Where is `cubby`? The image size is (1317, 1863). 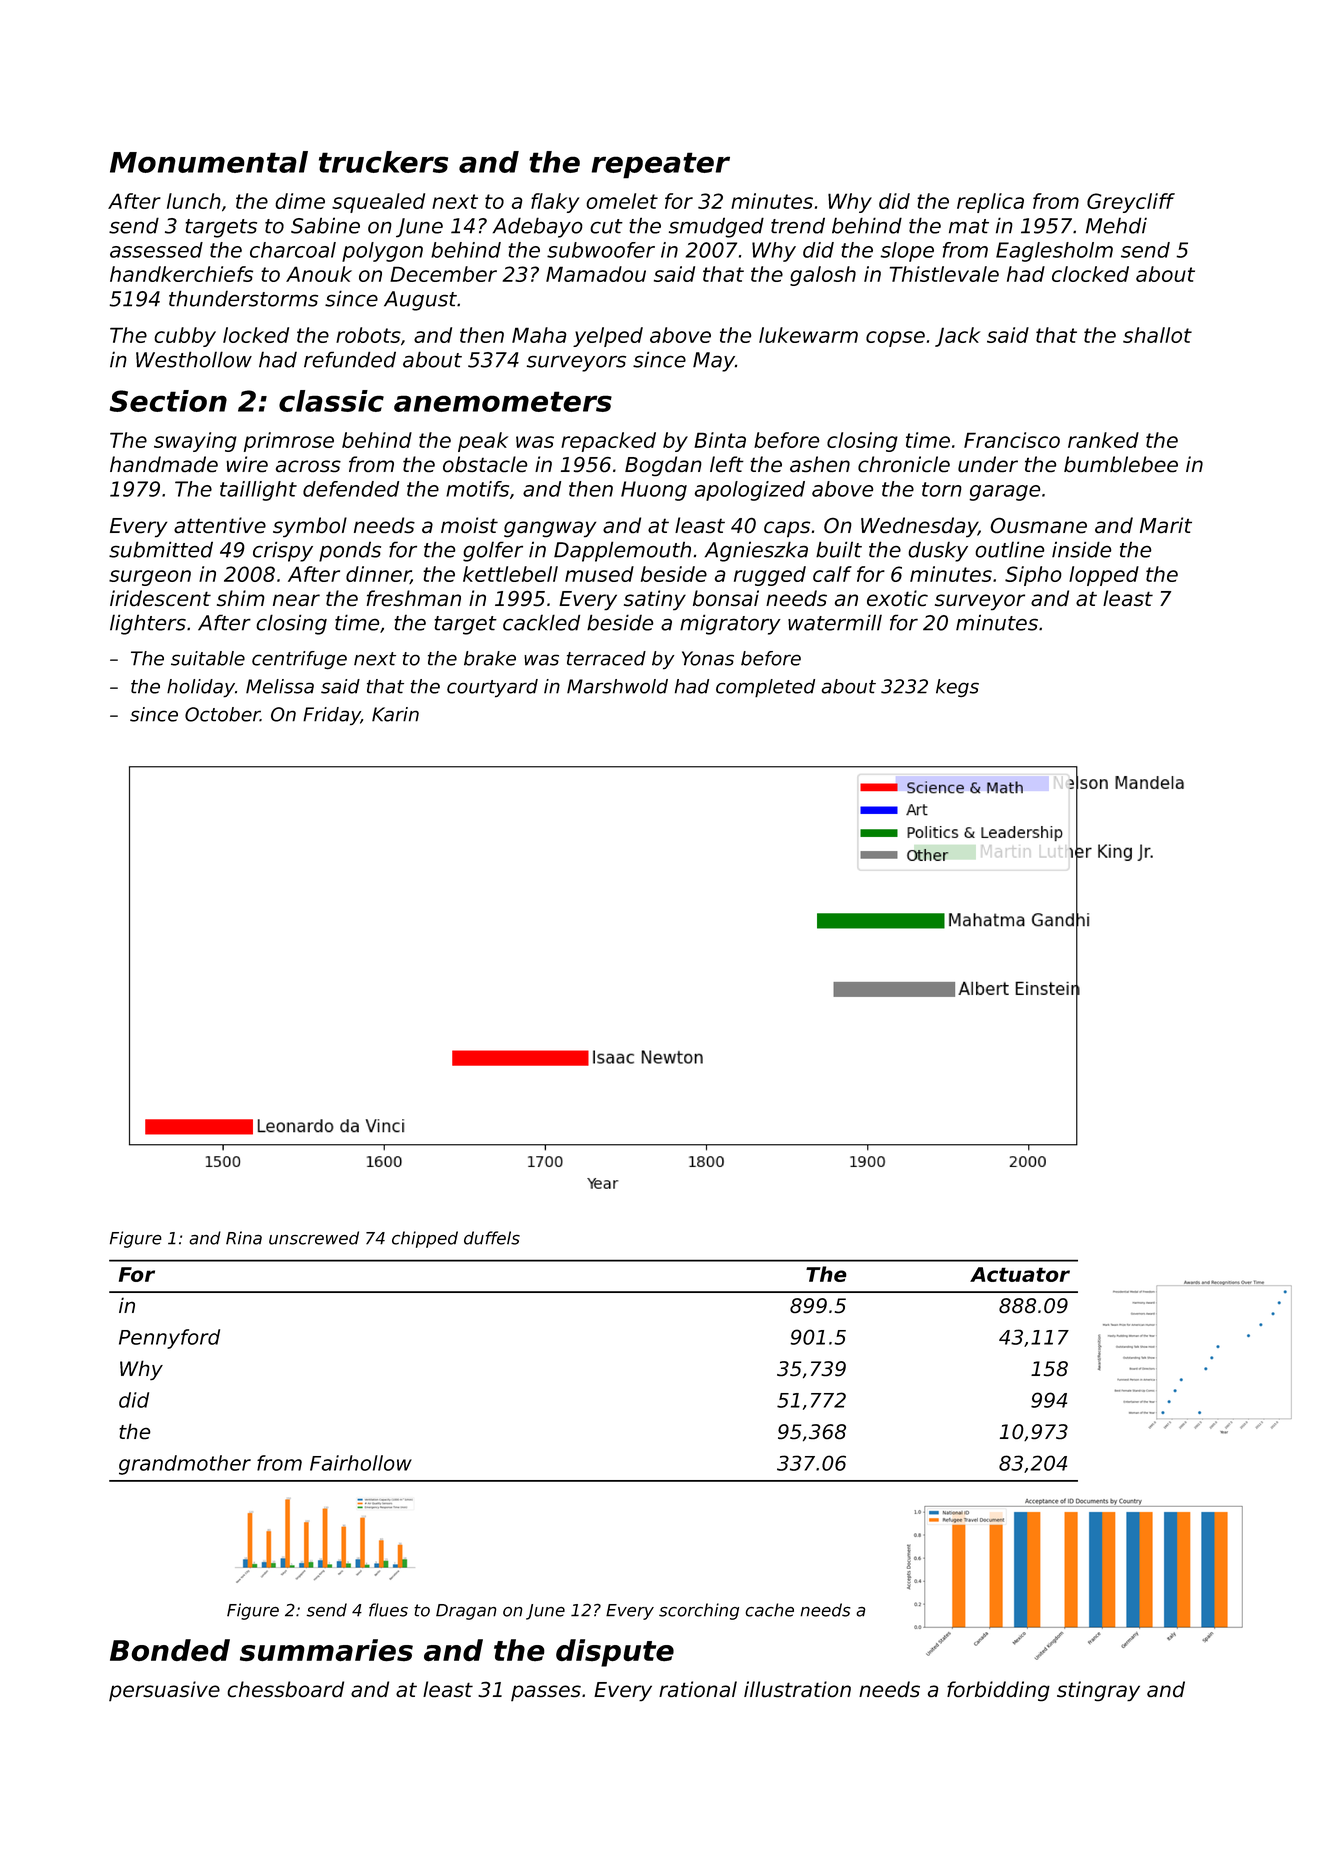
cubby is located at coordinates (185, 337).
